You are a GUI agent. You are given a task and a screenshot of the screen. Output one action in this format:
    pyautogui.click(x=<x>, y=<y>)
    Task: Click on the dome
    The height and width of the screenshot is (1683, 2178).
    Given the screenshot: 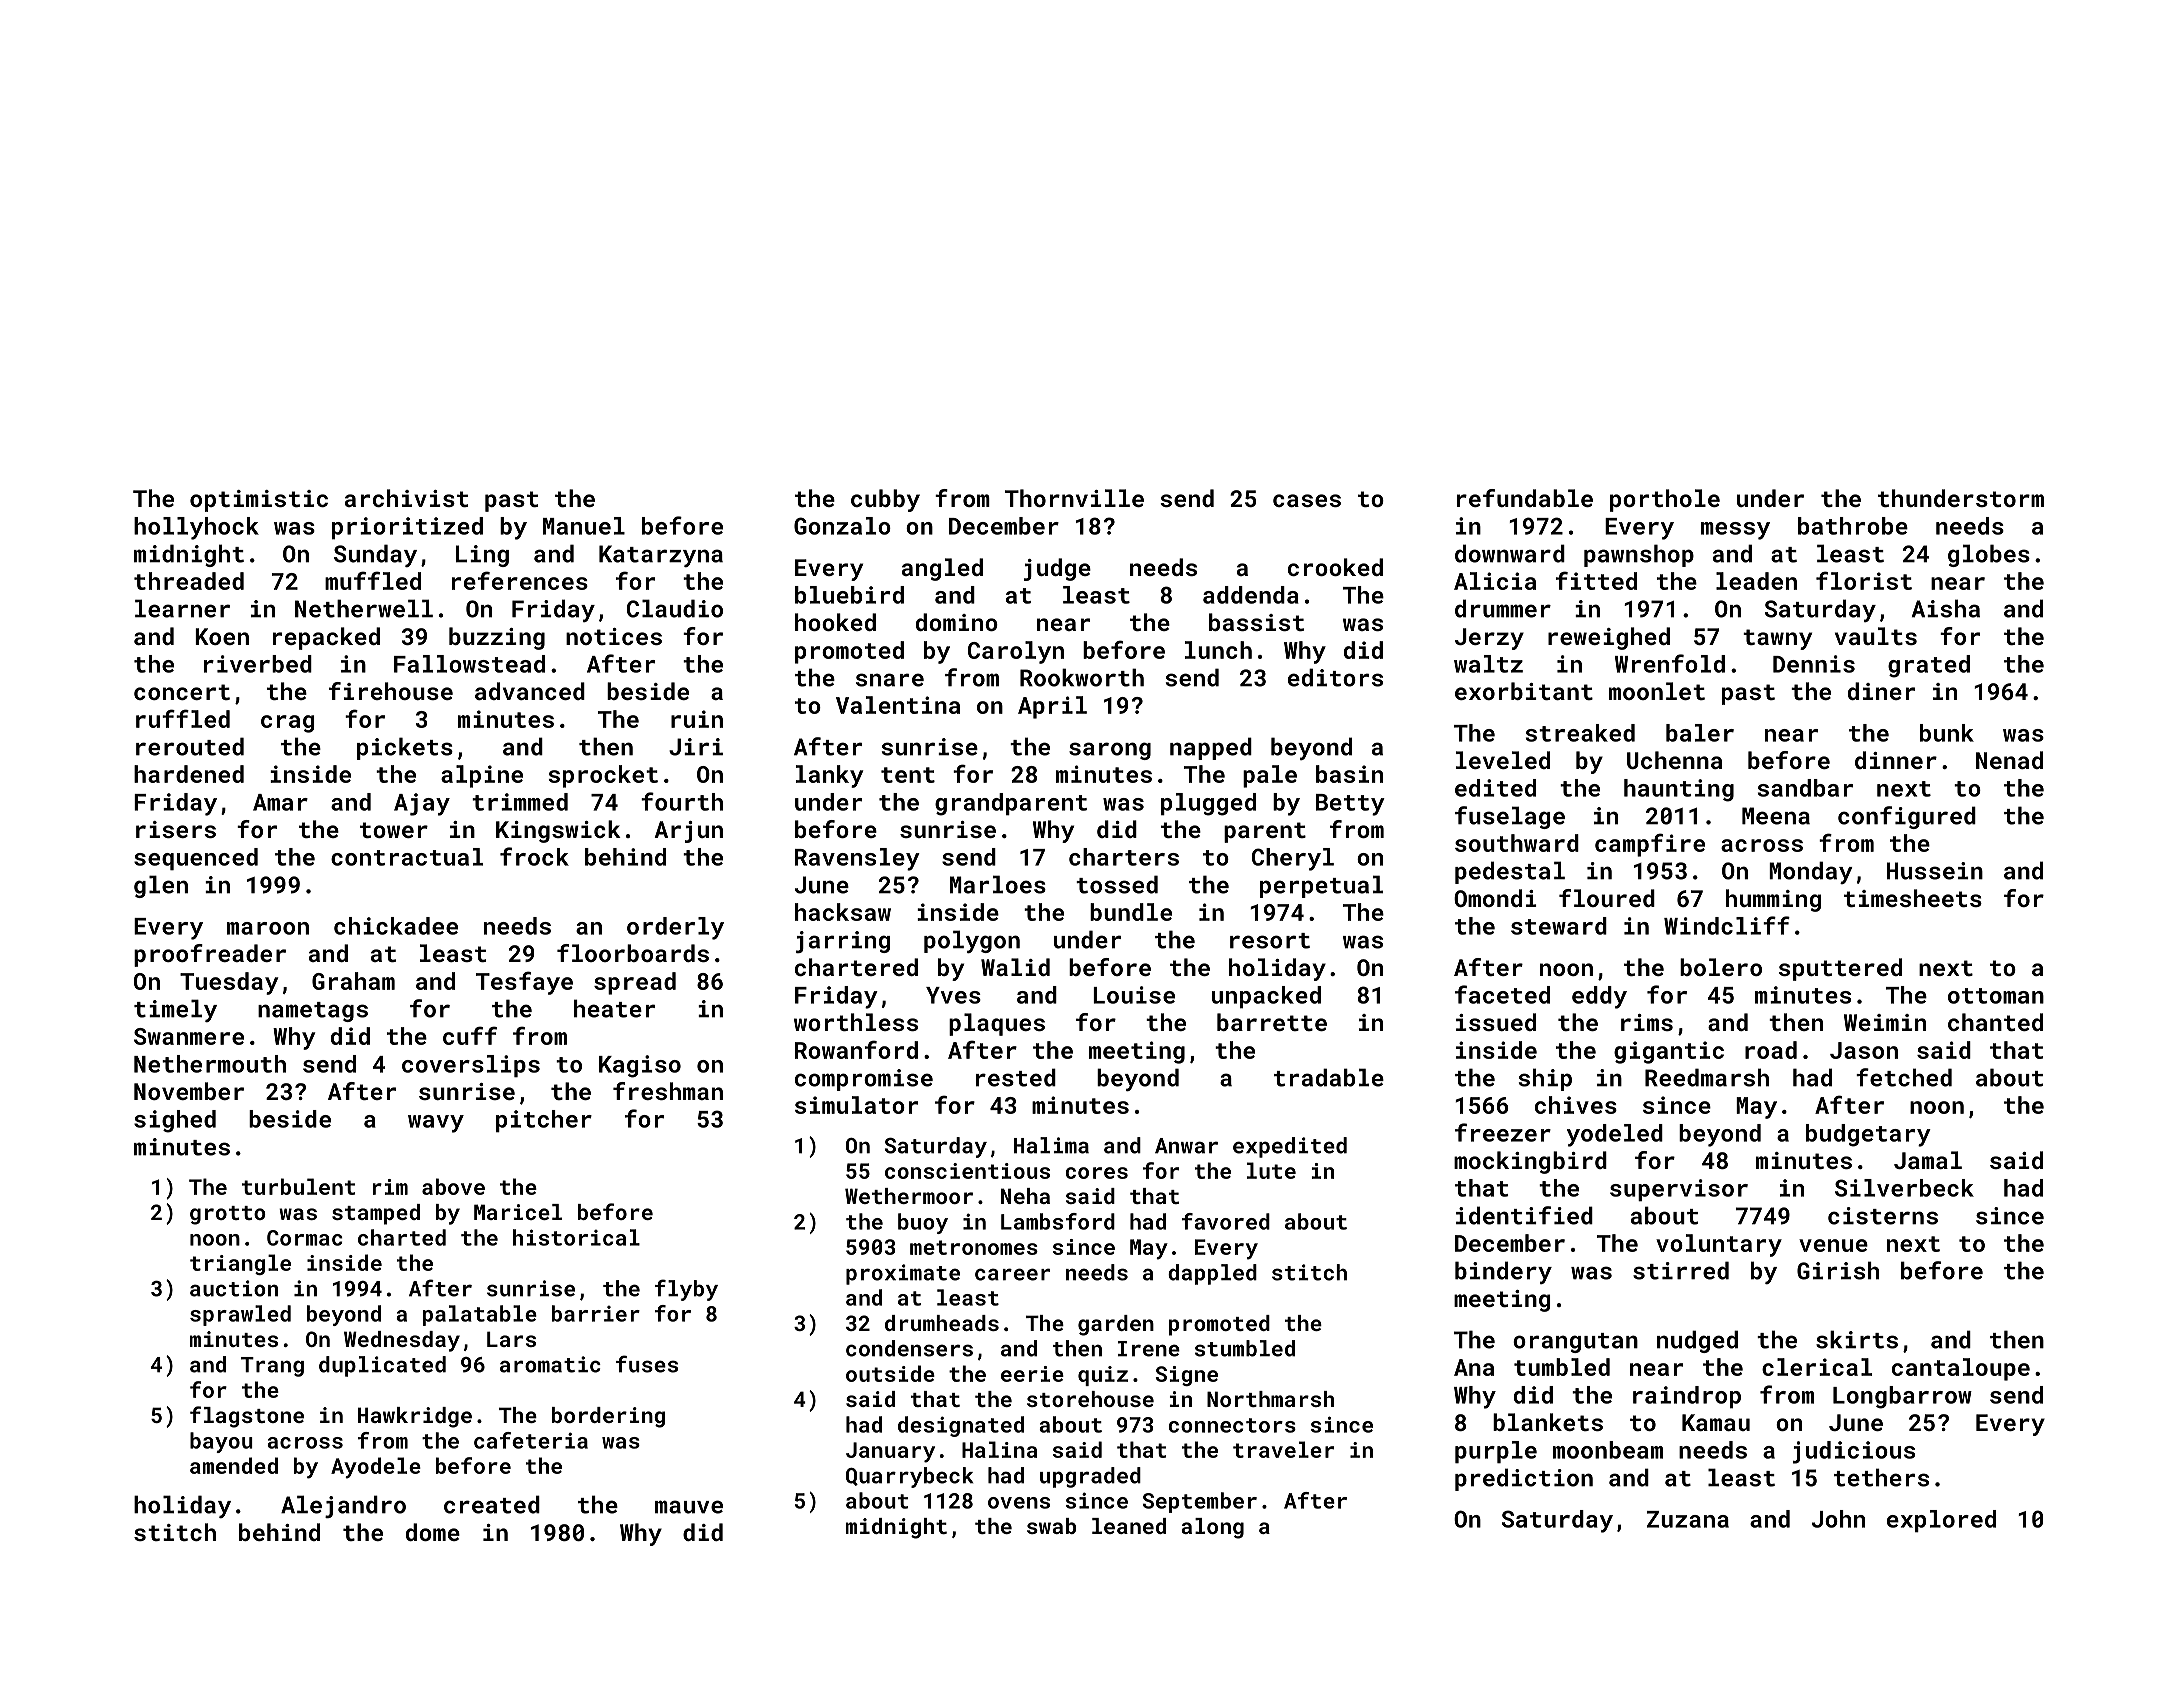 What is the action you would take?
    pyautogui.click(x=433, y=1532)
